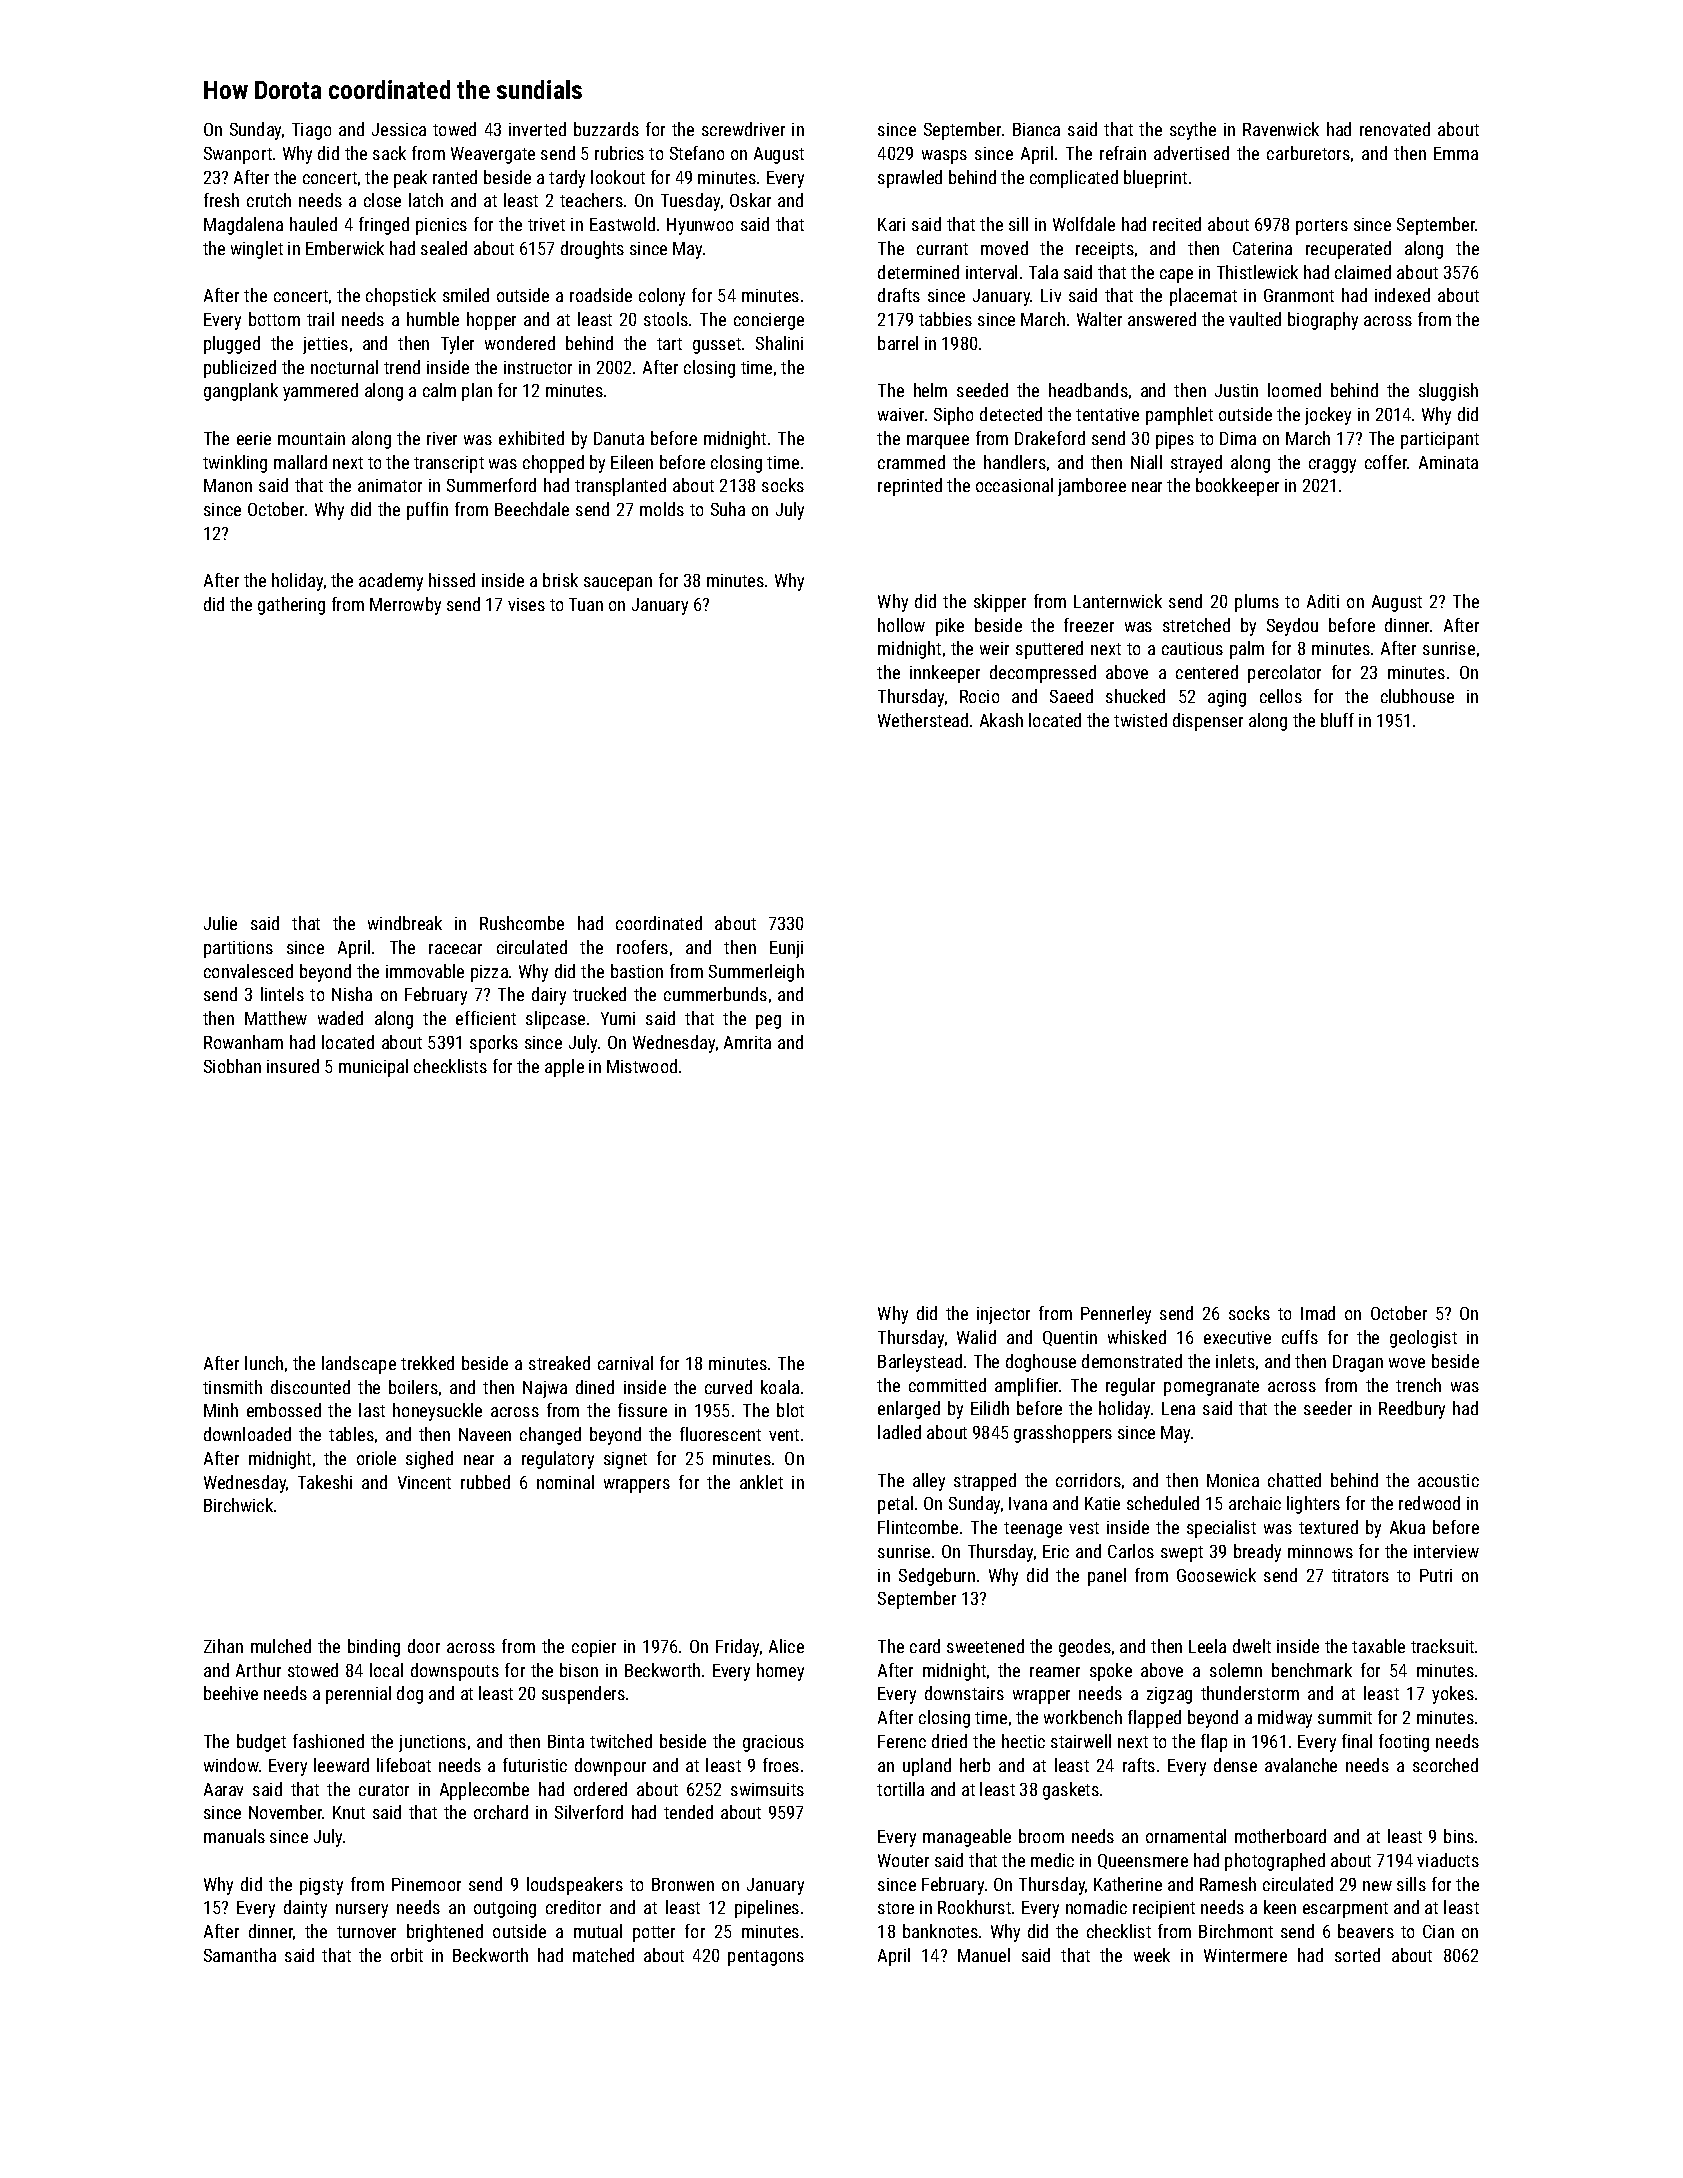  Describe the element at coordinates (494, 1044) in the screenshot. I see `sporks` at that location.
